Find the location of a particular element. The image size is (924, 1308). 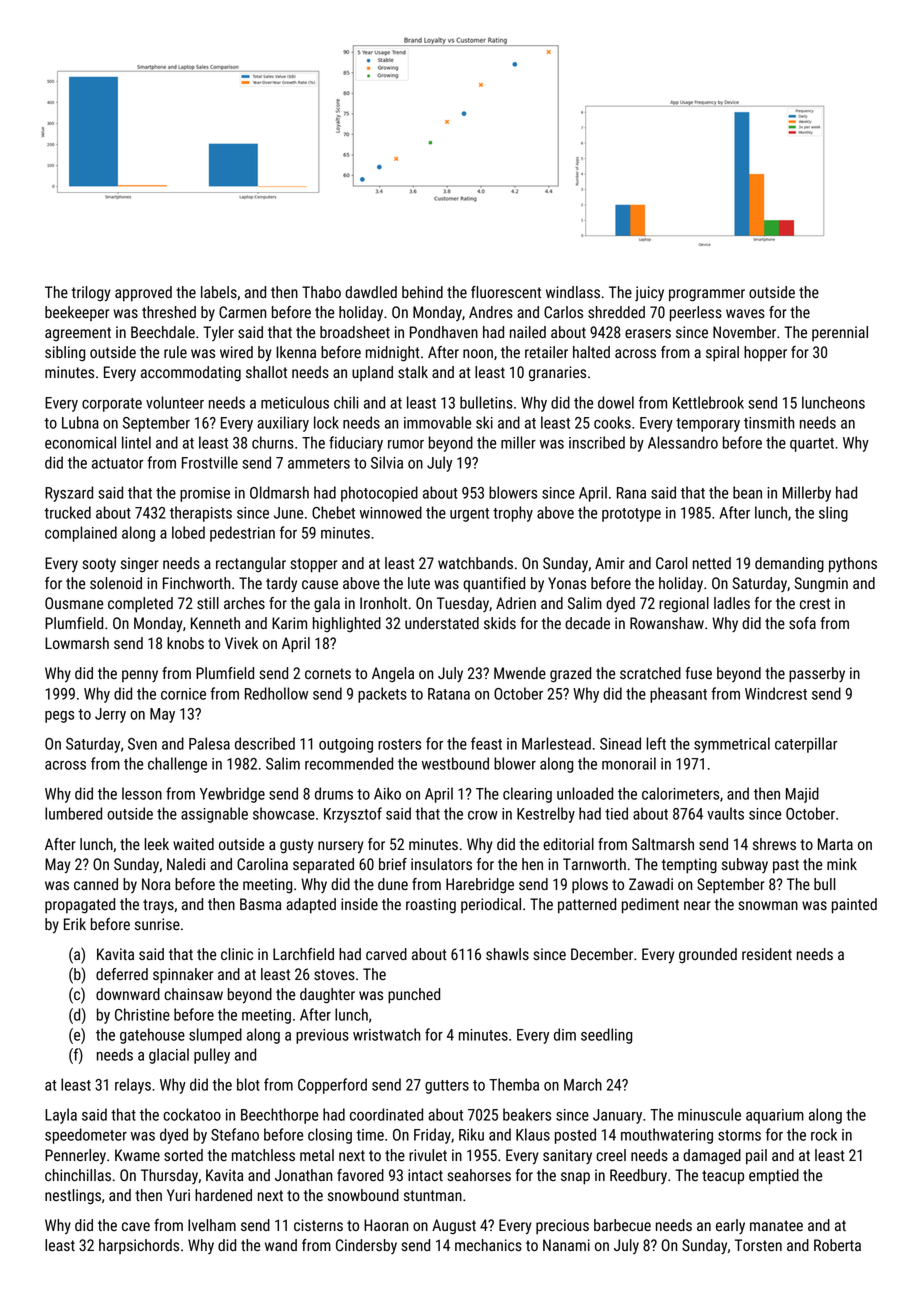

Majid is located at coordinates (802, 795).
